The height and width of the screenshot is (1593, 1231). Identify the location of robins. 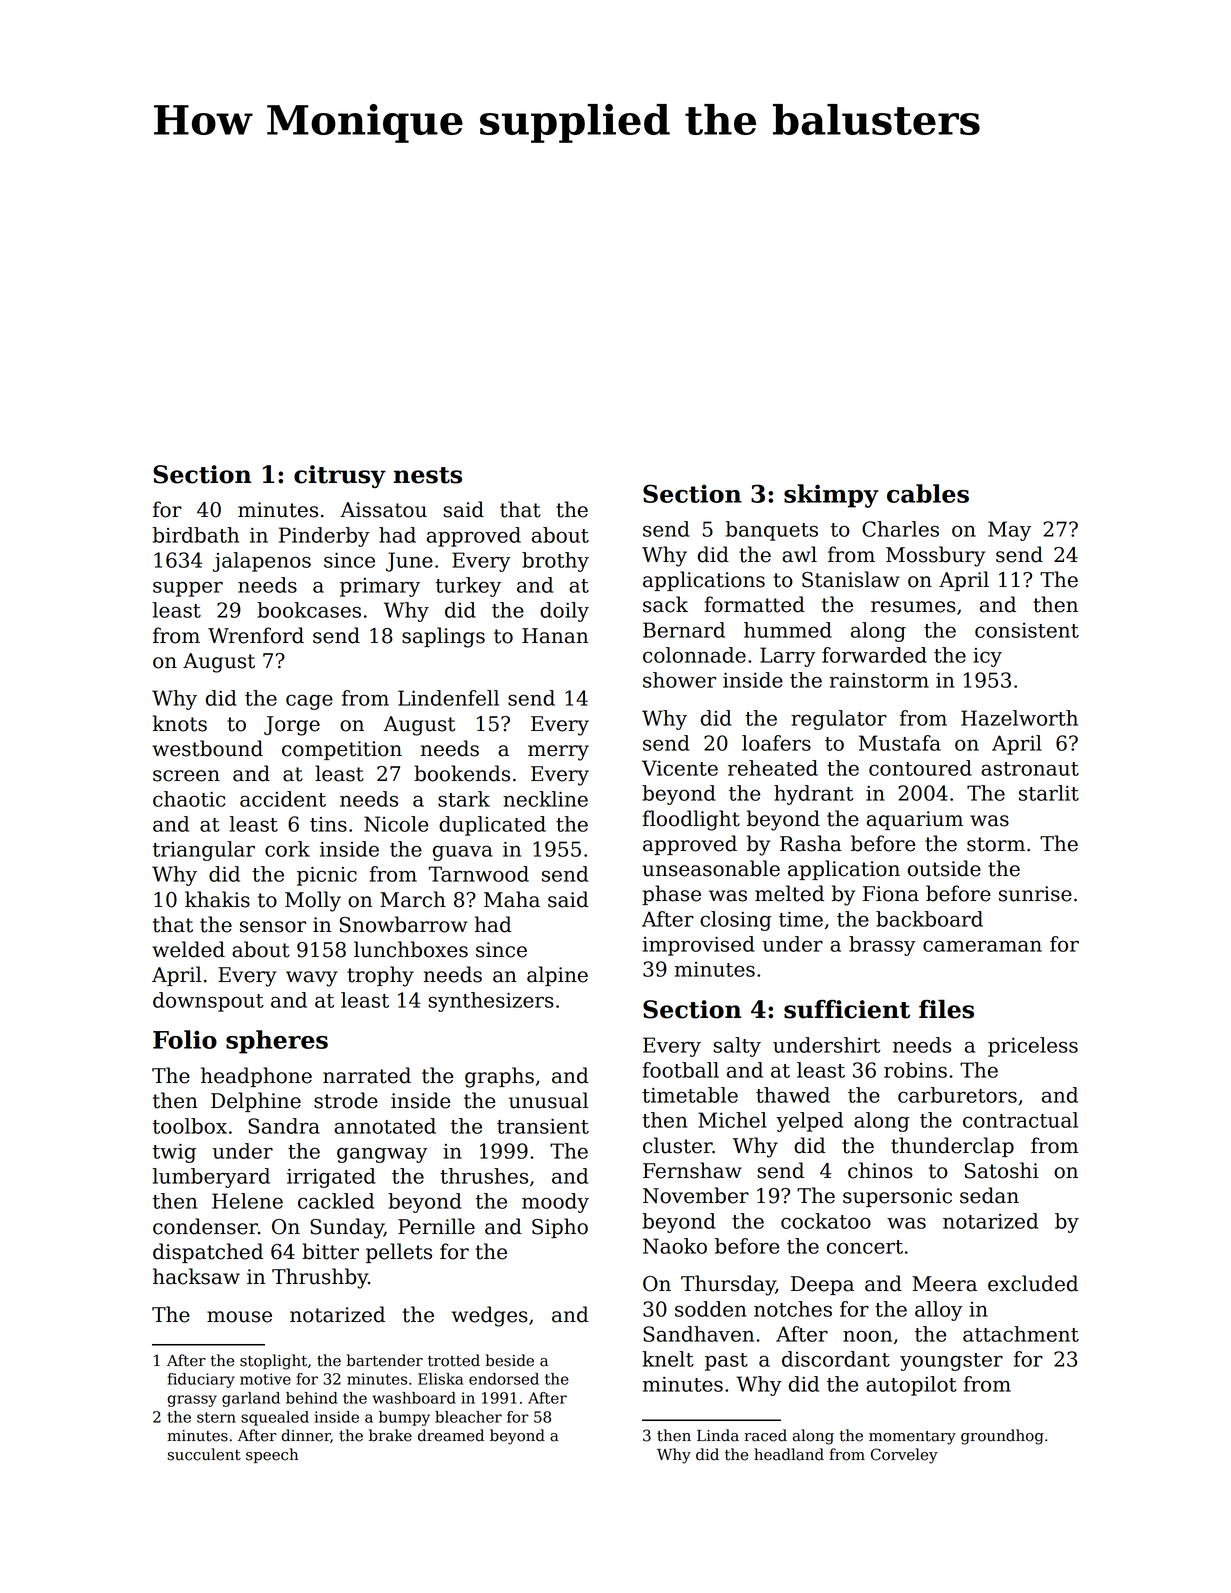
(915, 1070).
